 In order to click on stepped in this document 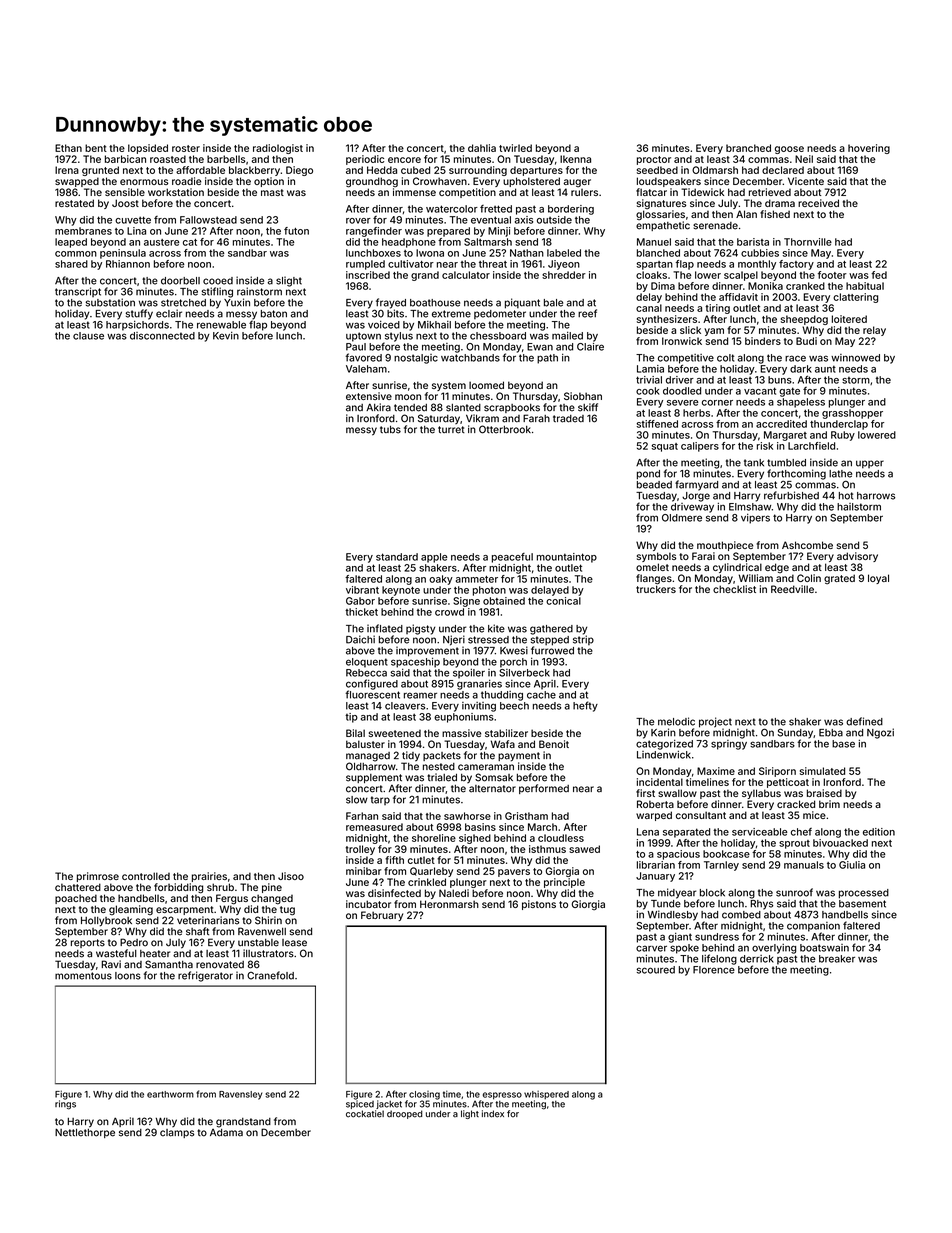, I will do `click(550, 641)`.
